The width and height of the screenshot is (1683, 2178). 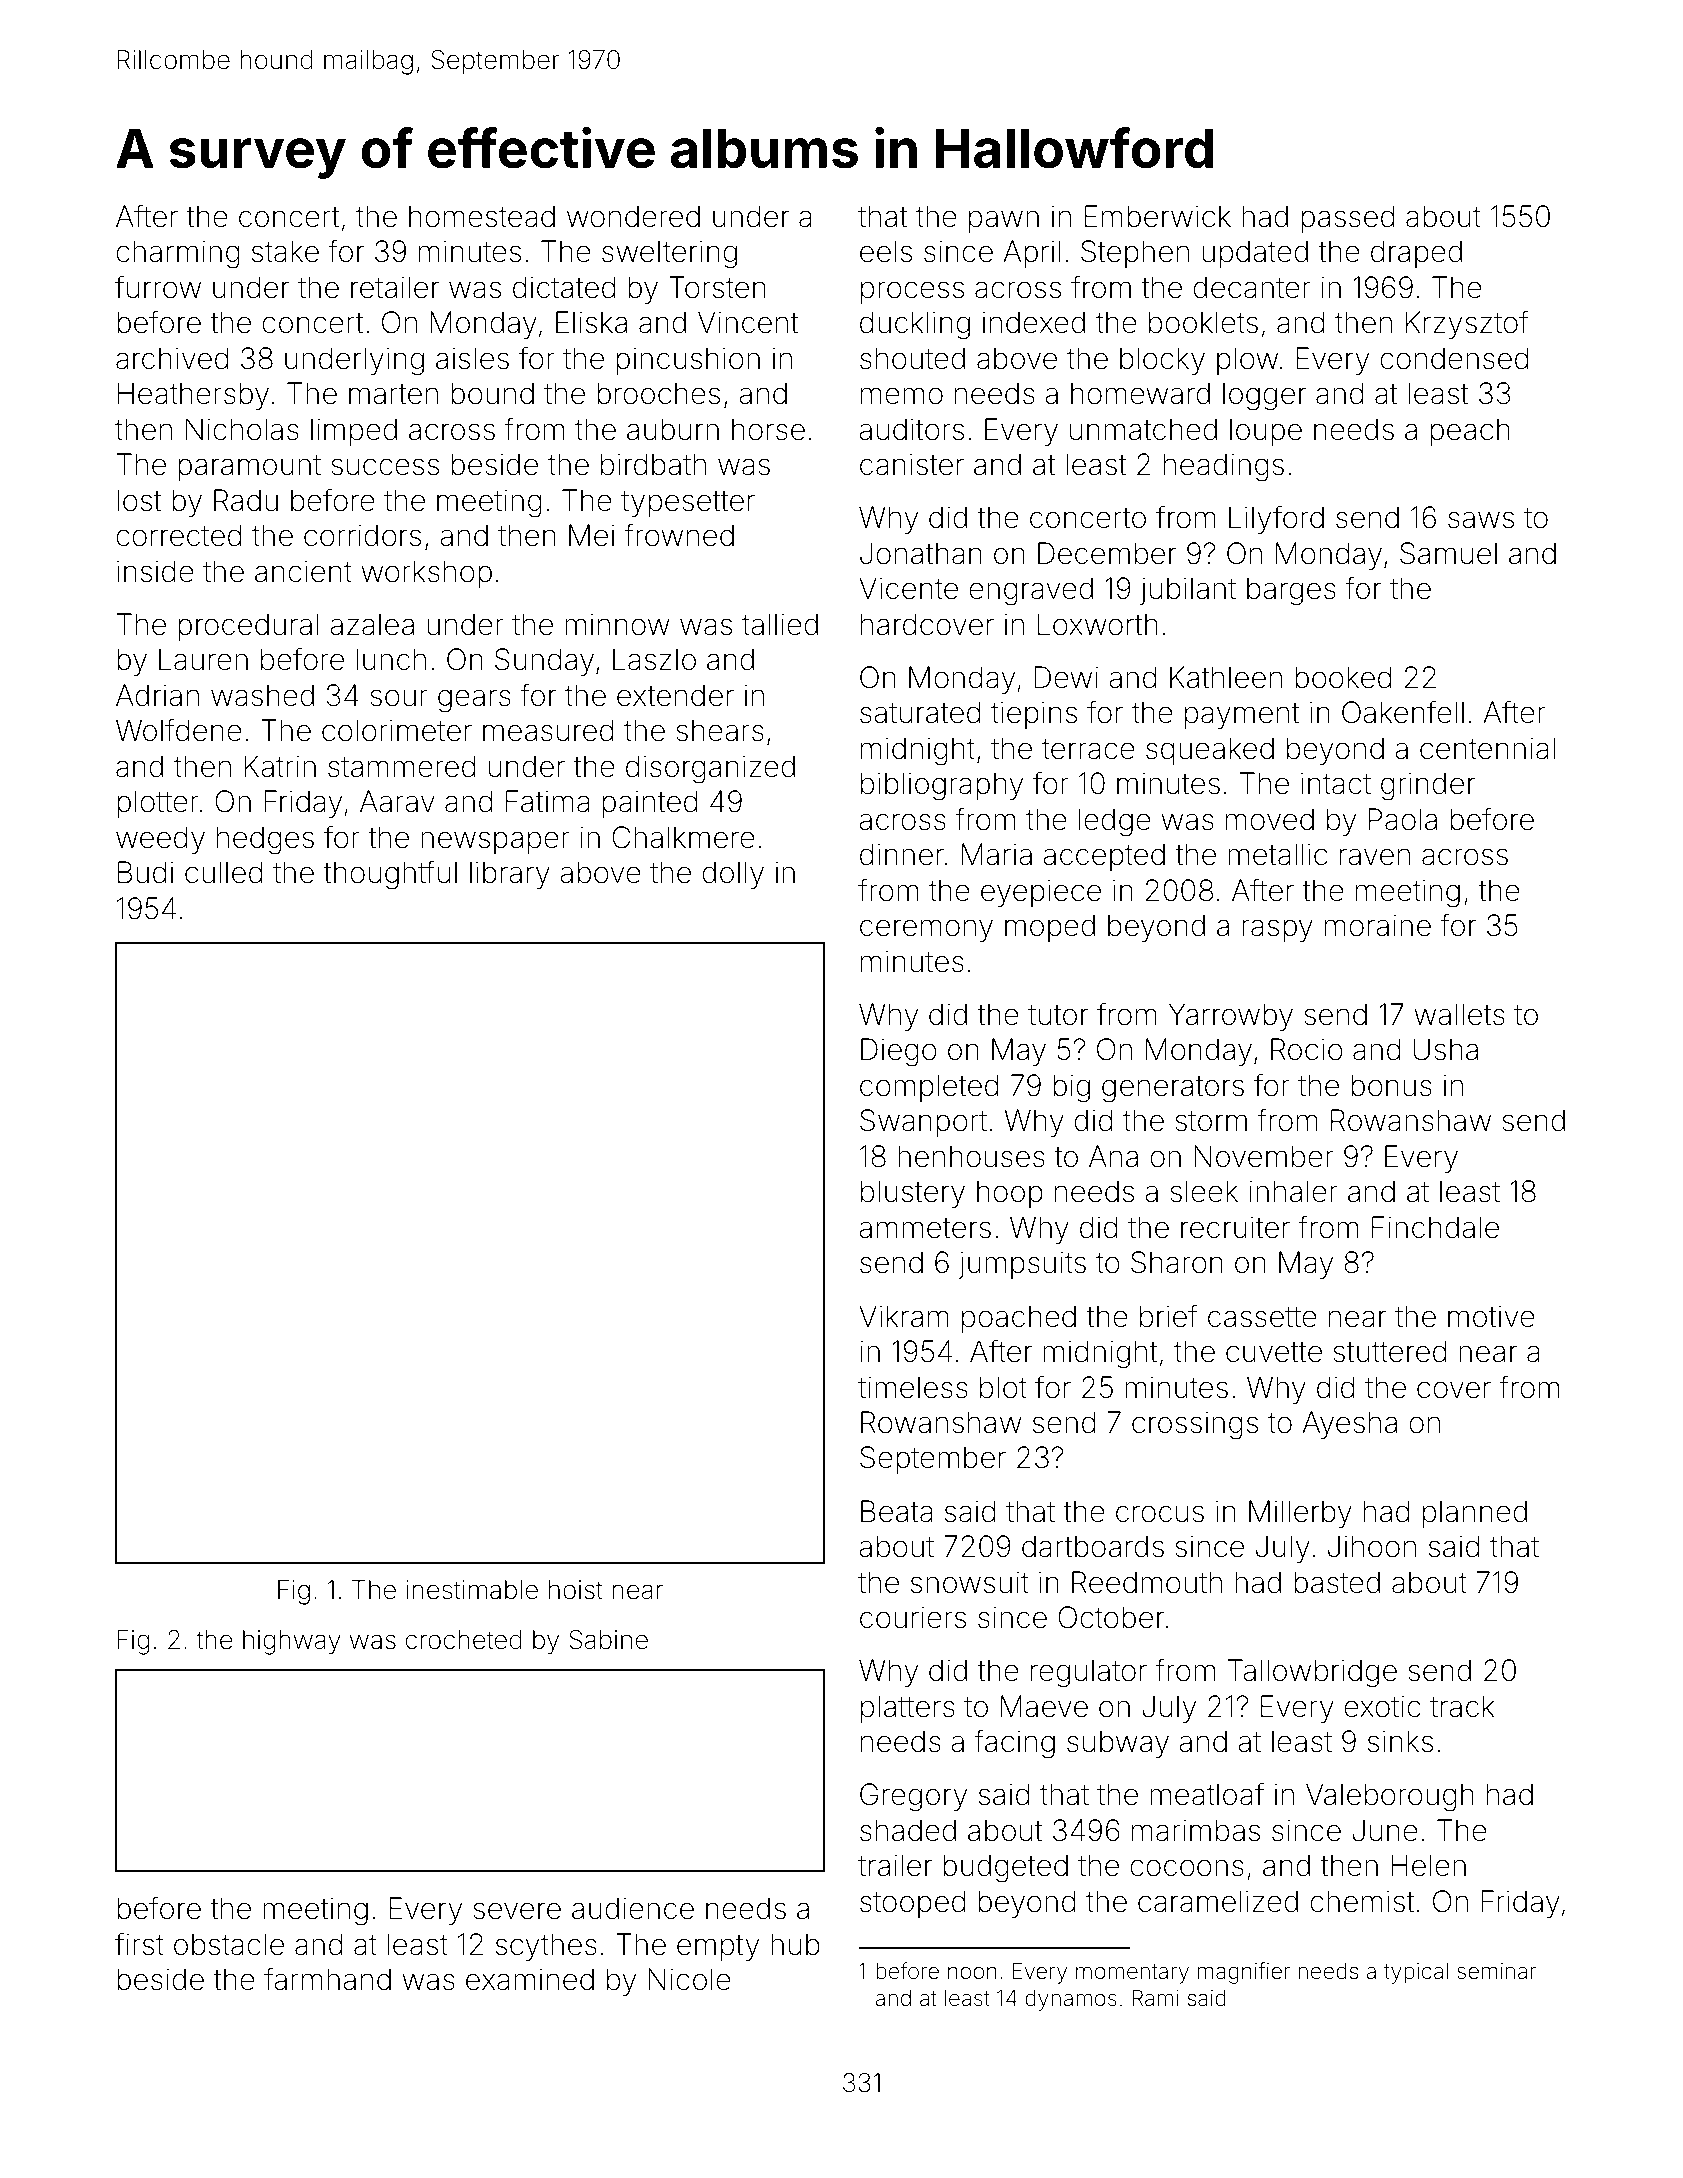 What do you see at coordinates (395, 287) in the screenshot?
I see `retailer` at bounding box center [395, 287].
